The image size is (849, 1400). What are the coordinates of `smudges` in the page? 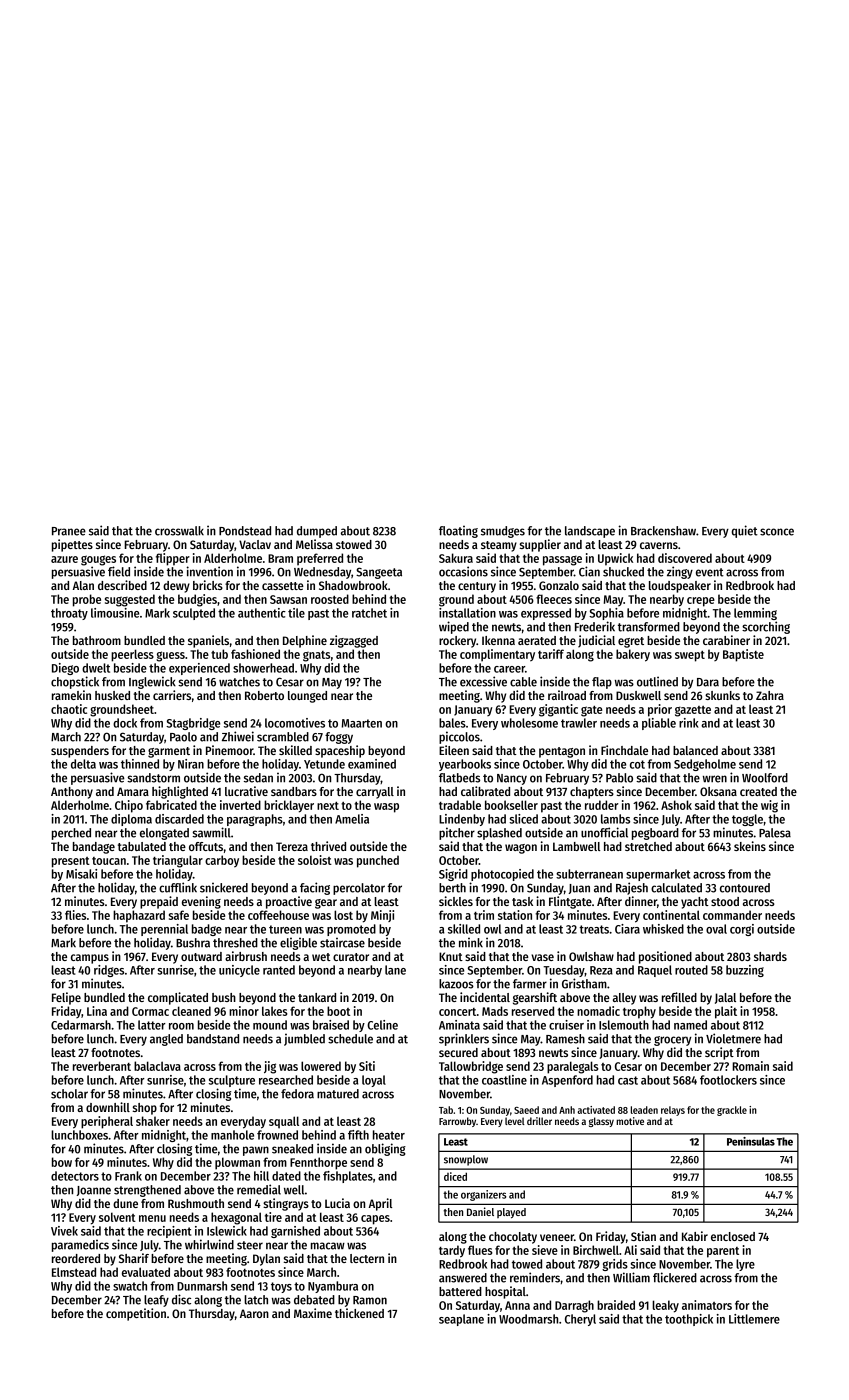 It's located at (503, 532).
